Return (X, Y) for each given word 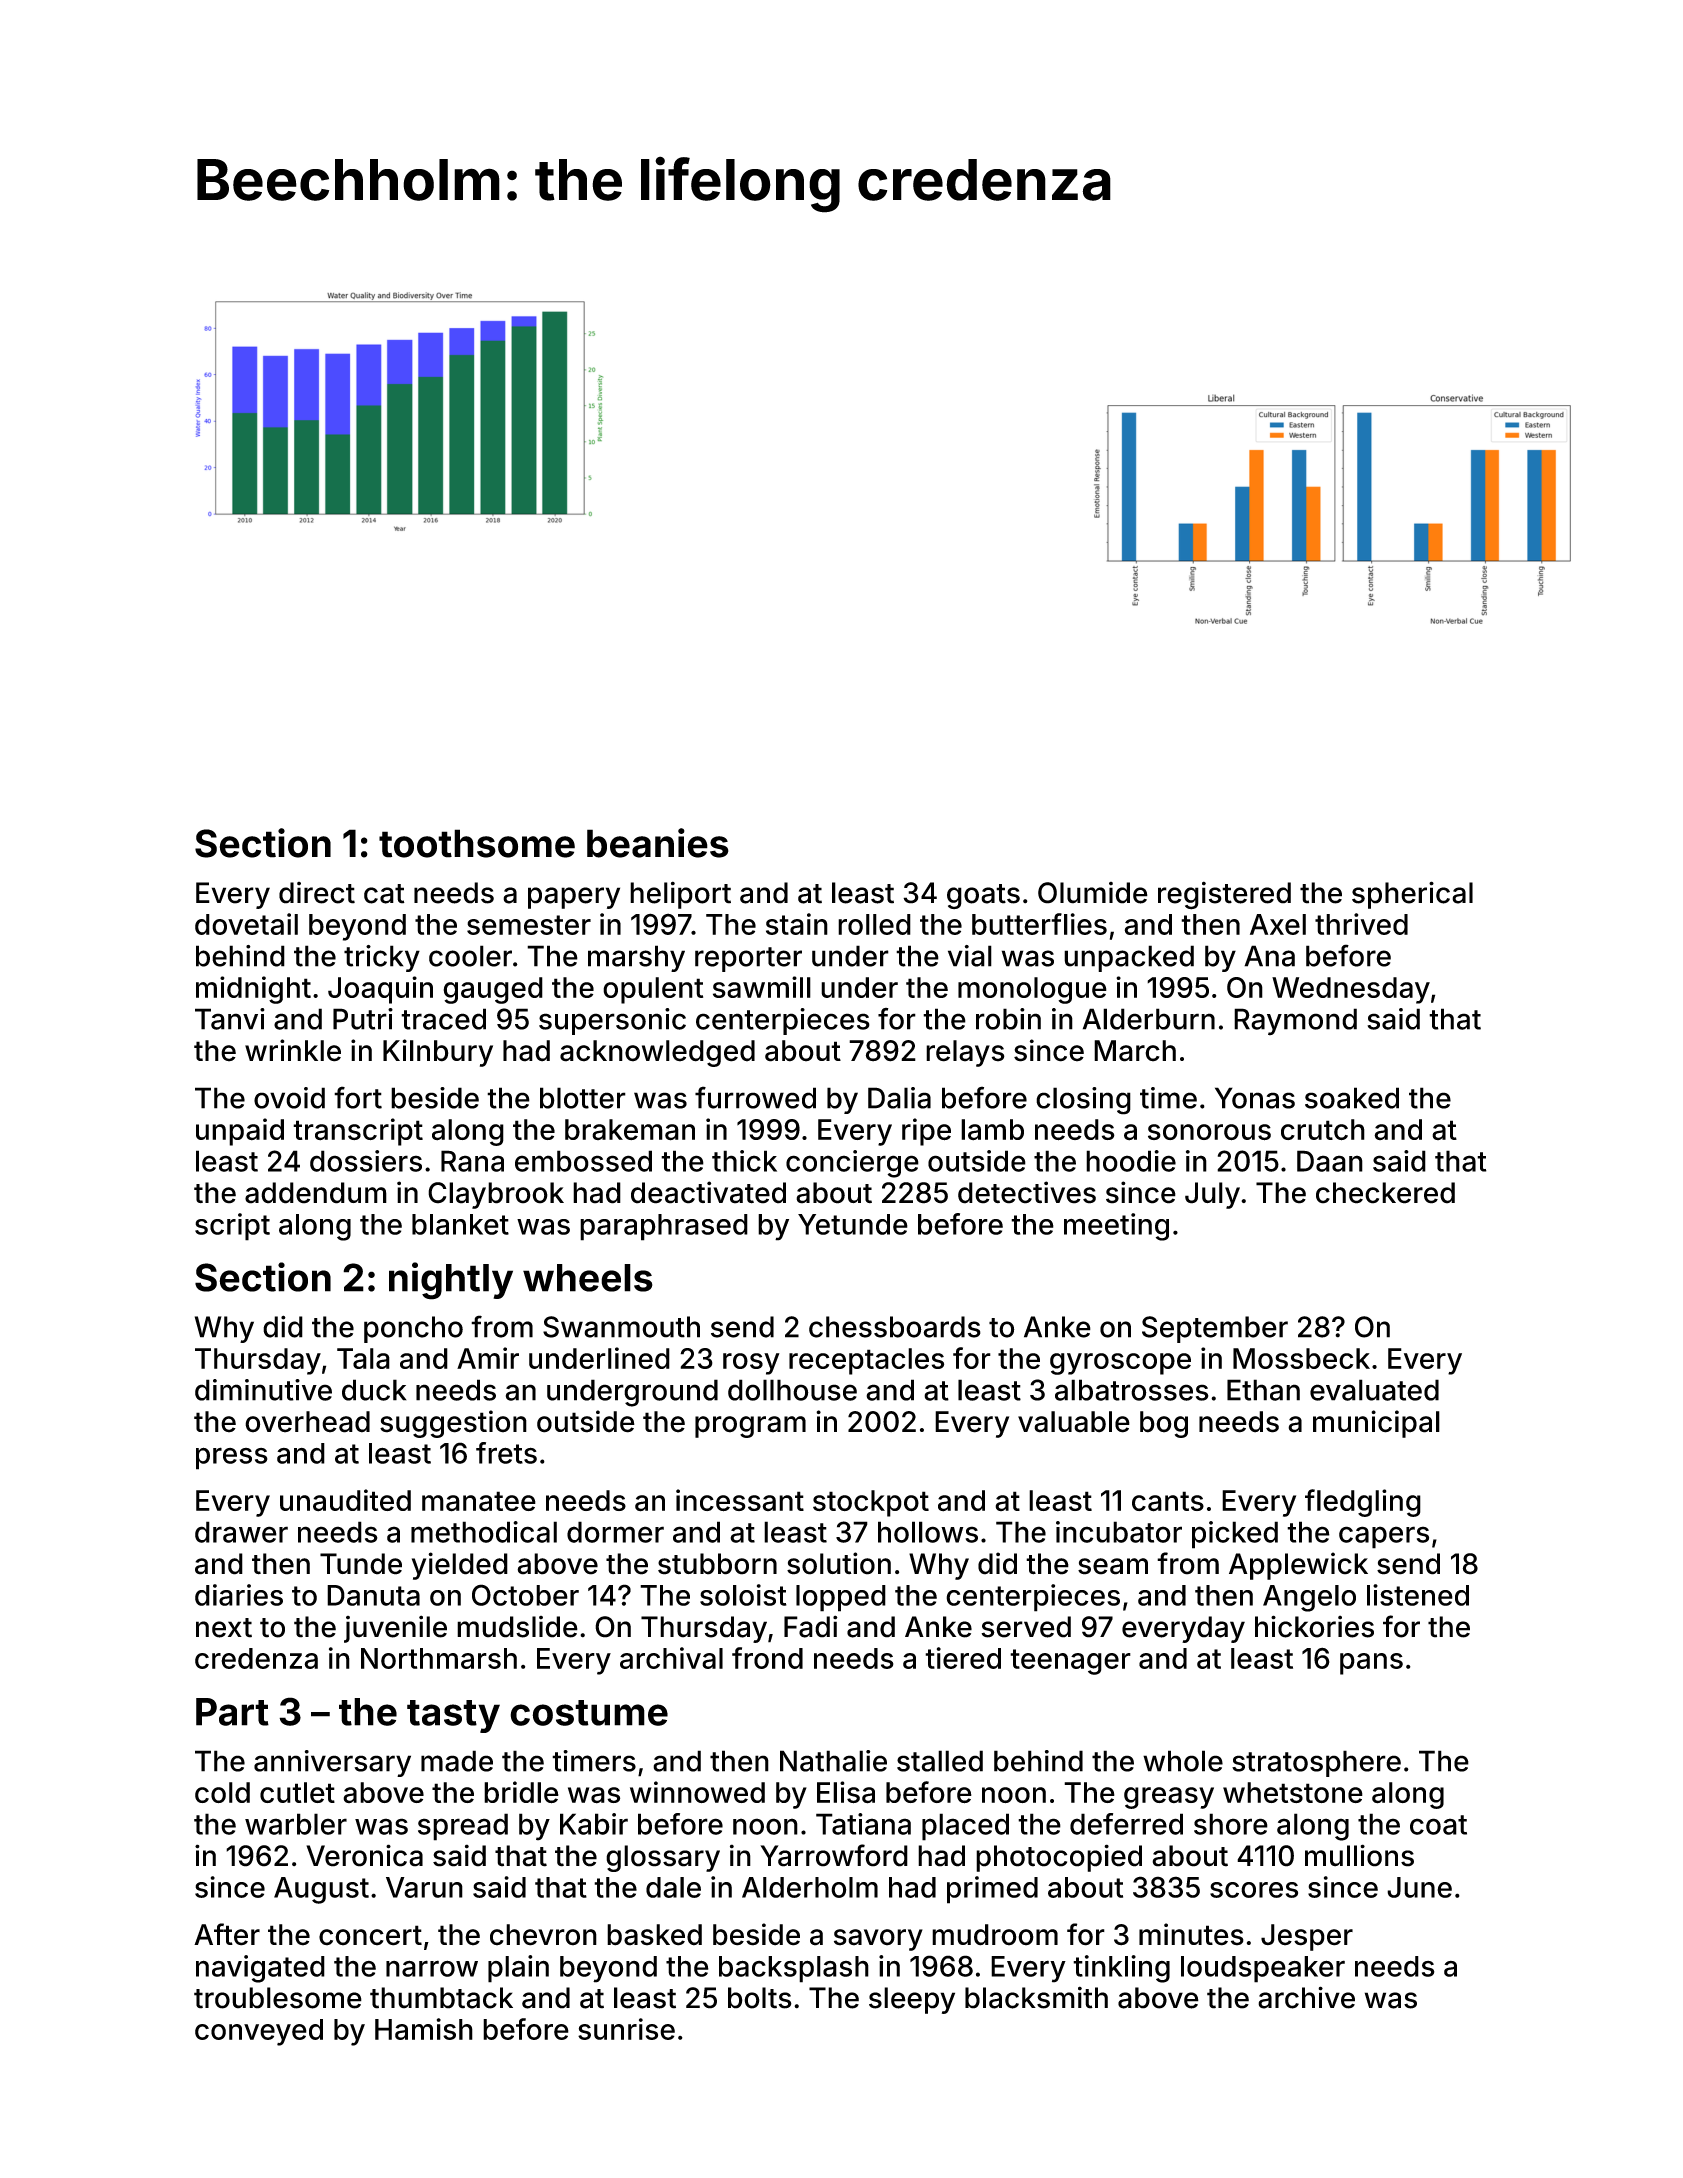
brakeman (630, 1130)
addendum (316, 1193)
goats (983, 896)
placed (965, 1827)
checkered (1385, 1193)
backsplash (794, 1969)
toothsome (477, 843)
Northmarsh (439, 1658)
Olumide (1093, 893)
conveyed (259, 2032)
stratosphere (1316, 1763)
